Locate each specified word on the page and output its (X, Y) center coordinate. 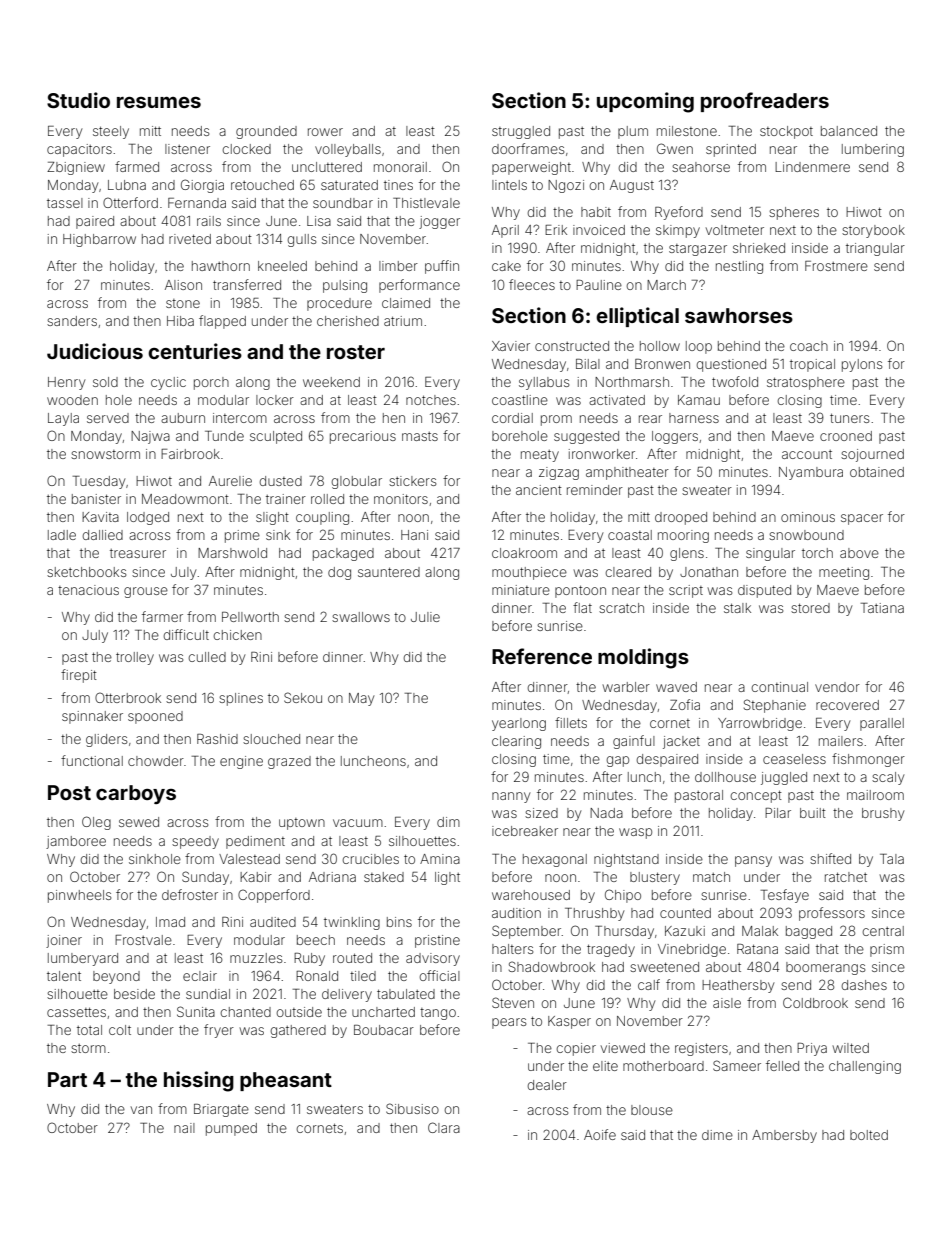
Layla (63, 419)
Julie (425, 617)
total (89, 1030)
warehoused (531, 895)
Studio (78, 100)
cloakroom (524, 553)
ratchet (846, 877)
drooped (681, 518)
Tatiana (882, 608)
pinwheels (79, 896)
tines (398, 185)
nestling (739, 267)
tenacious (88, 590)
